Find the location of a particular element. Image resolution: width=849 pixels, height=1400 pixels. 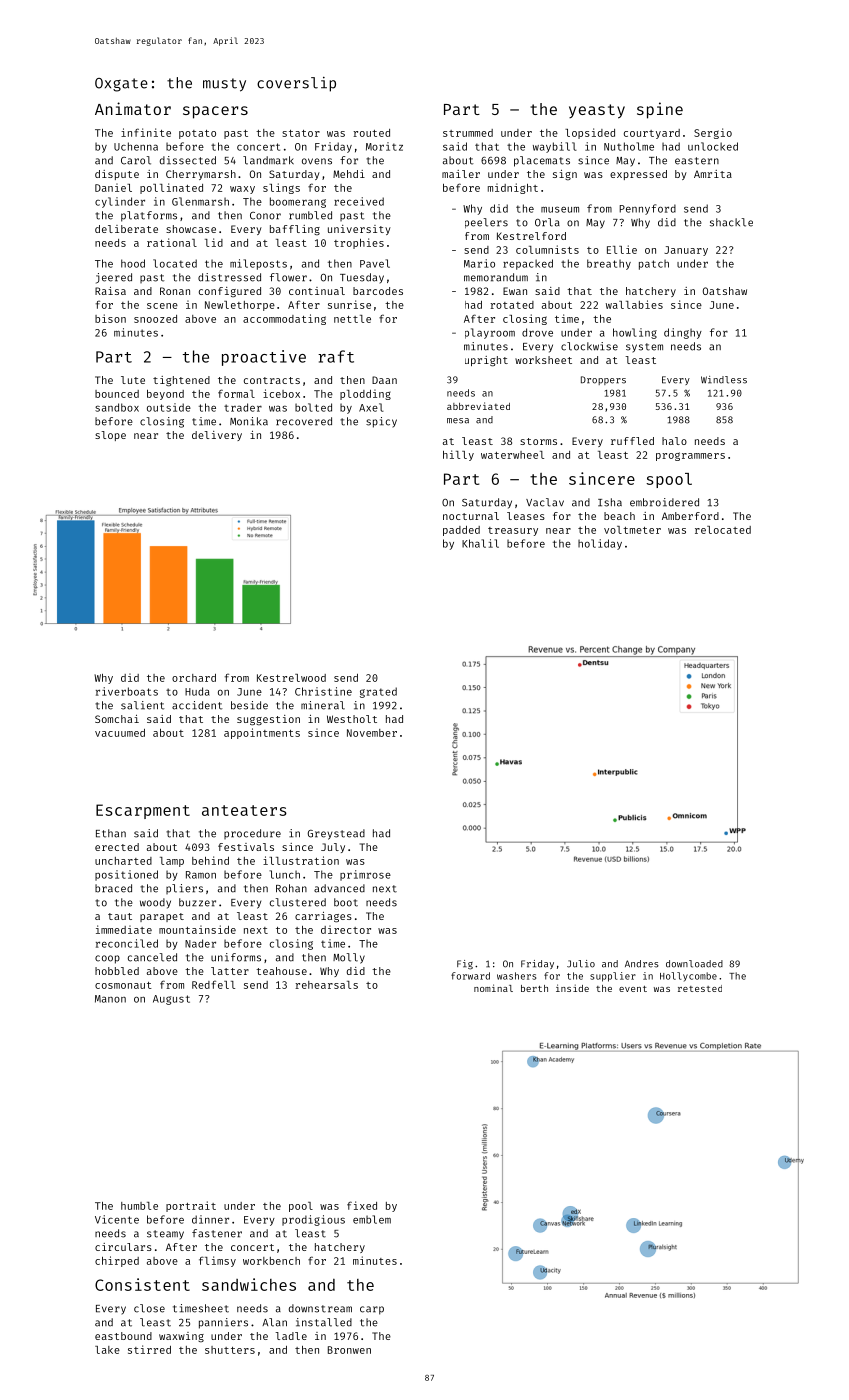

Amberford is located at coordinates (690, 516).
